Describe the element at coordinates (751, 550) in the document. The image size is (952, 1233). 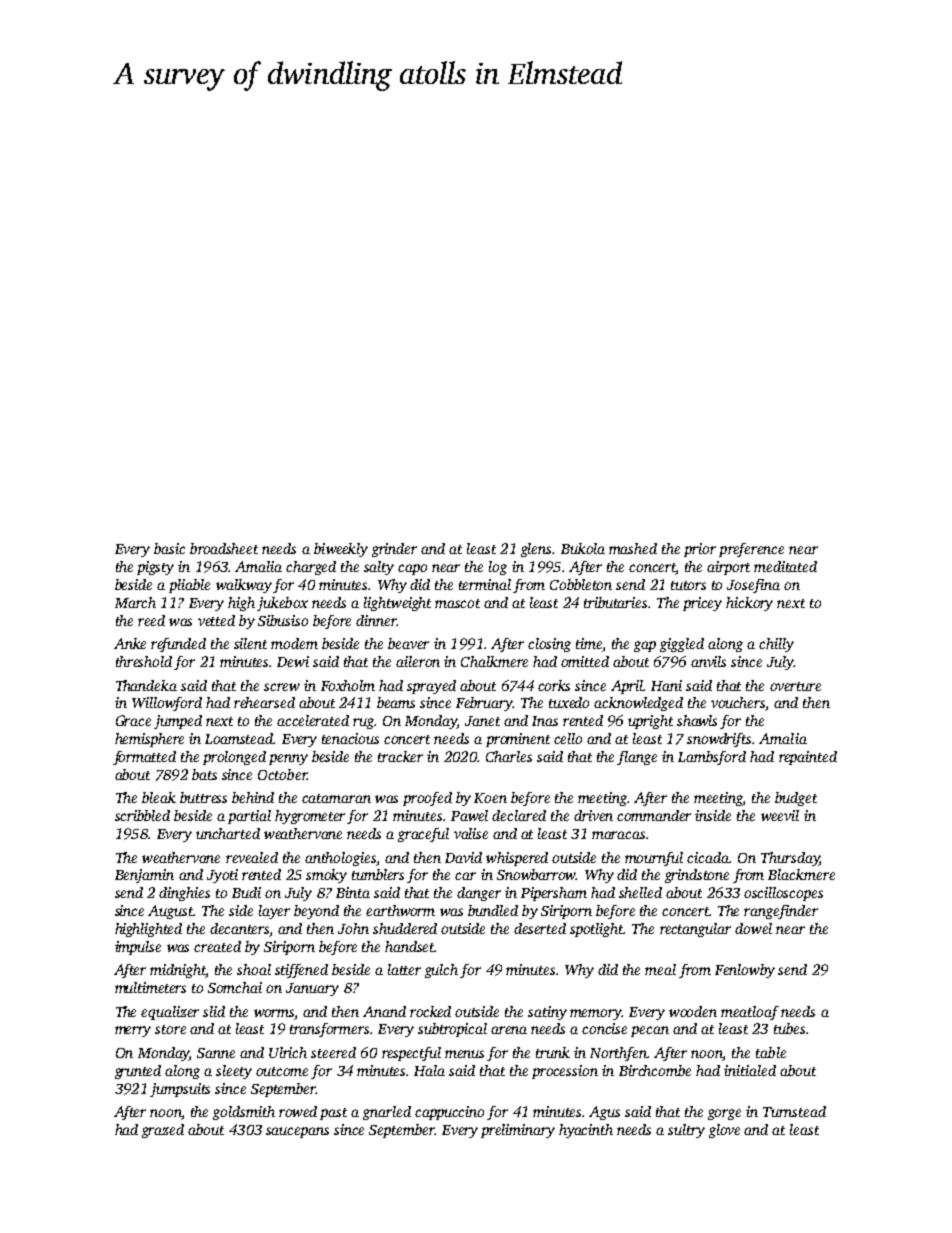
I see `preference` at that location.
